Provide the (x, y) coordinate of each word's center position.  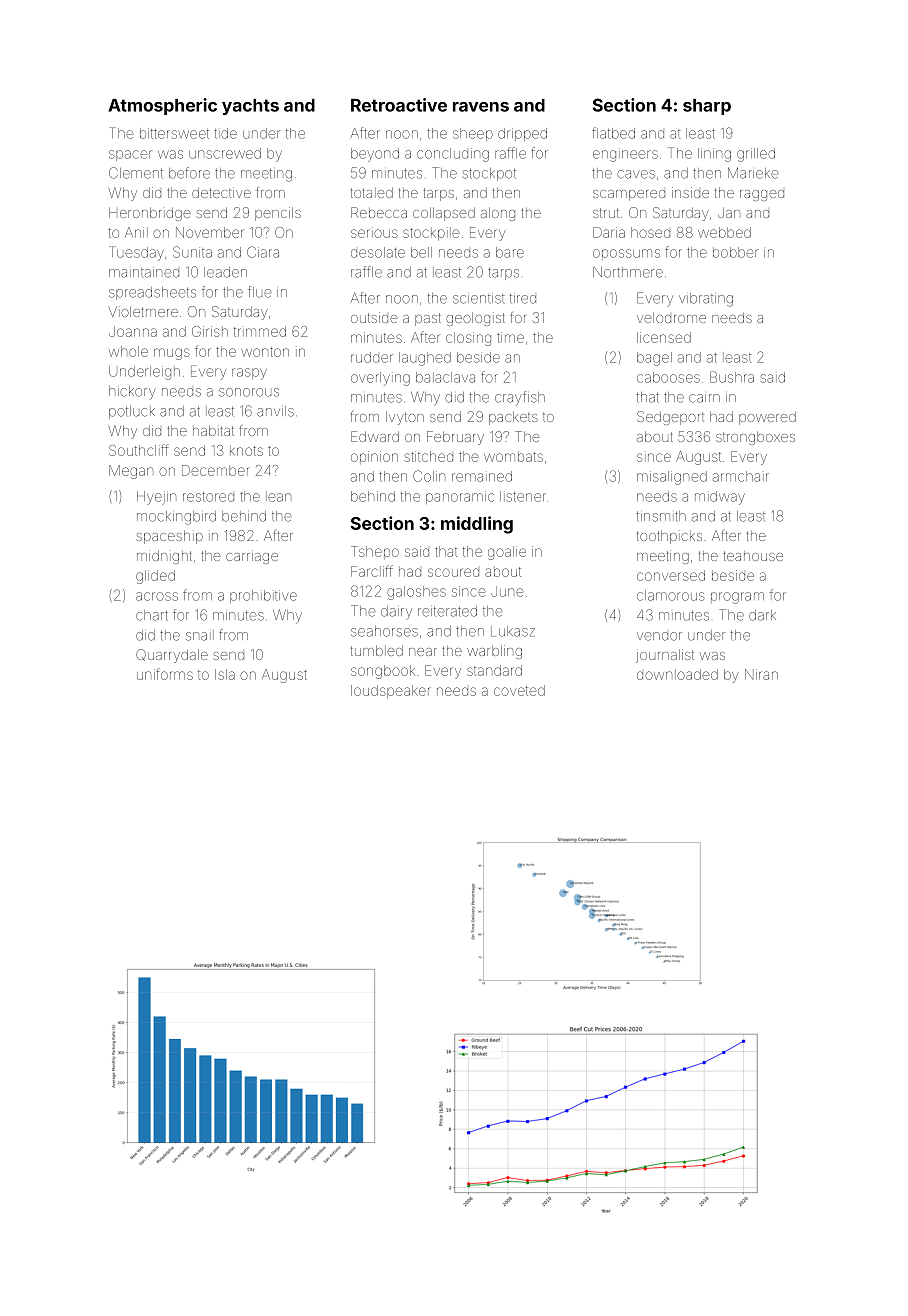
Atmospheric (163, 106)
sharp (707, 107)
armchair (741, 476)
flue (260, 292)
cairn (704, 398)
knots (246, 450)
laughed (425, 359)
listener (523, 496)
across (157, 596)
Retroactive (399, 105)
